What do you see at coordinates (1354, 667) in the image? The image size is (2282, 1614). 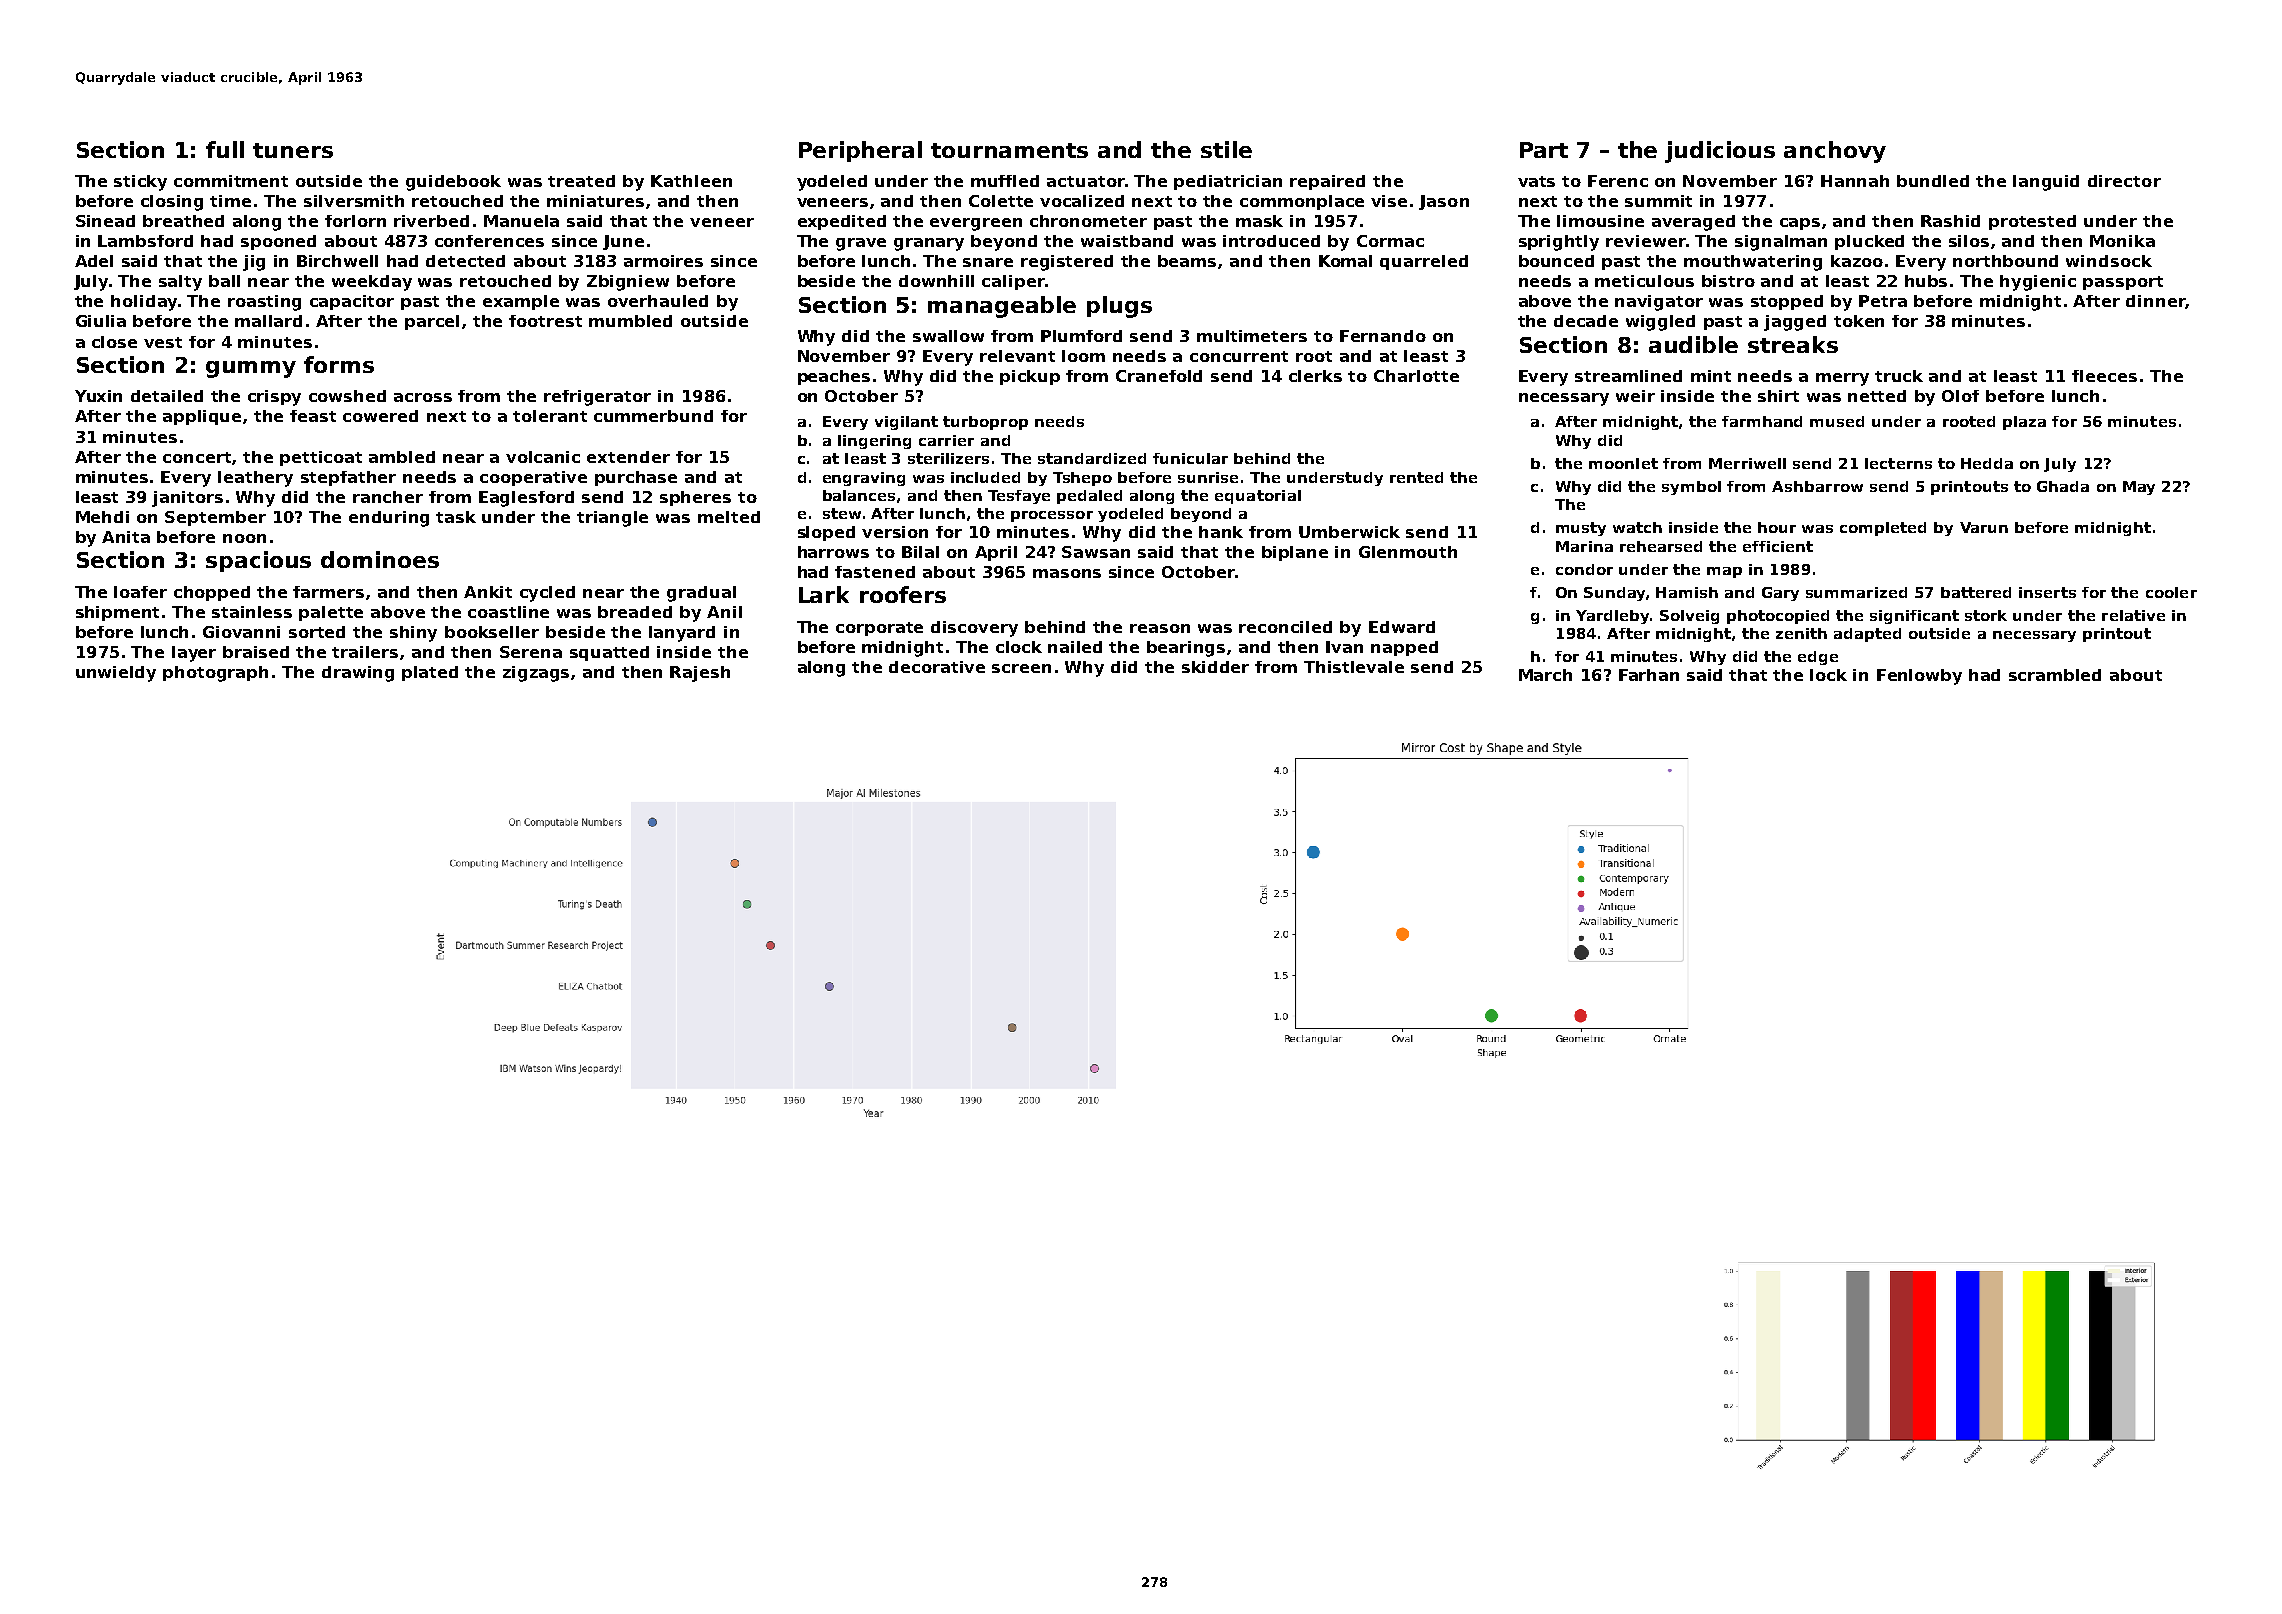 I see `Thistlevale` at bounding box center [1354, 667].
